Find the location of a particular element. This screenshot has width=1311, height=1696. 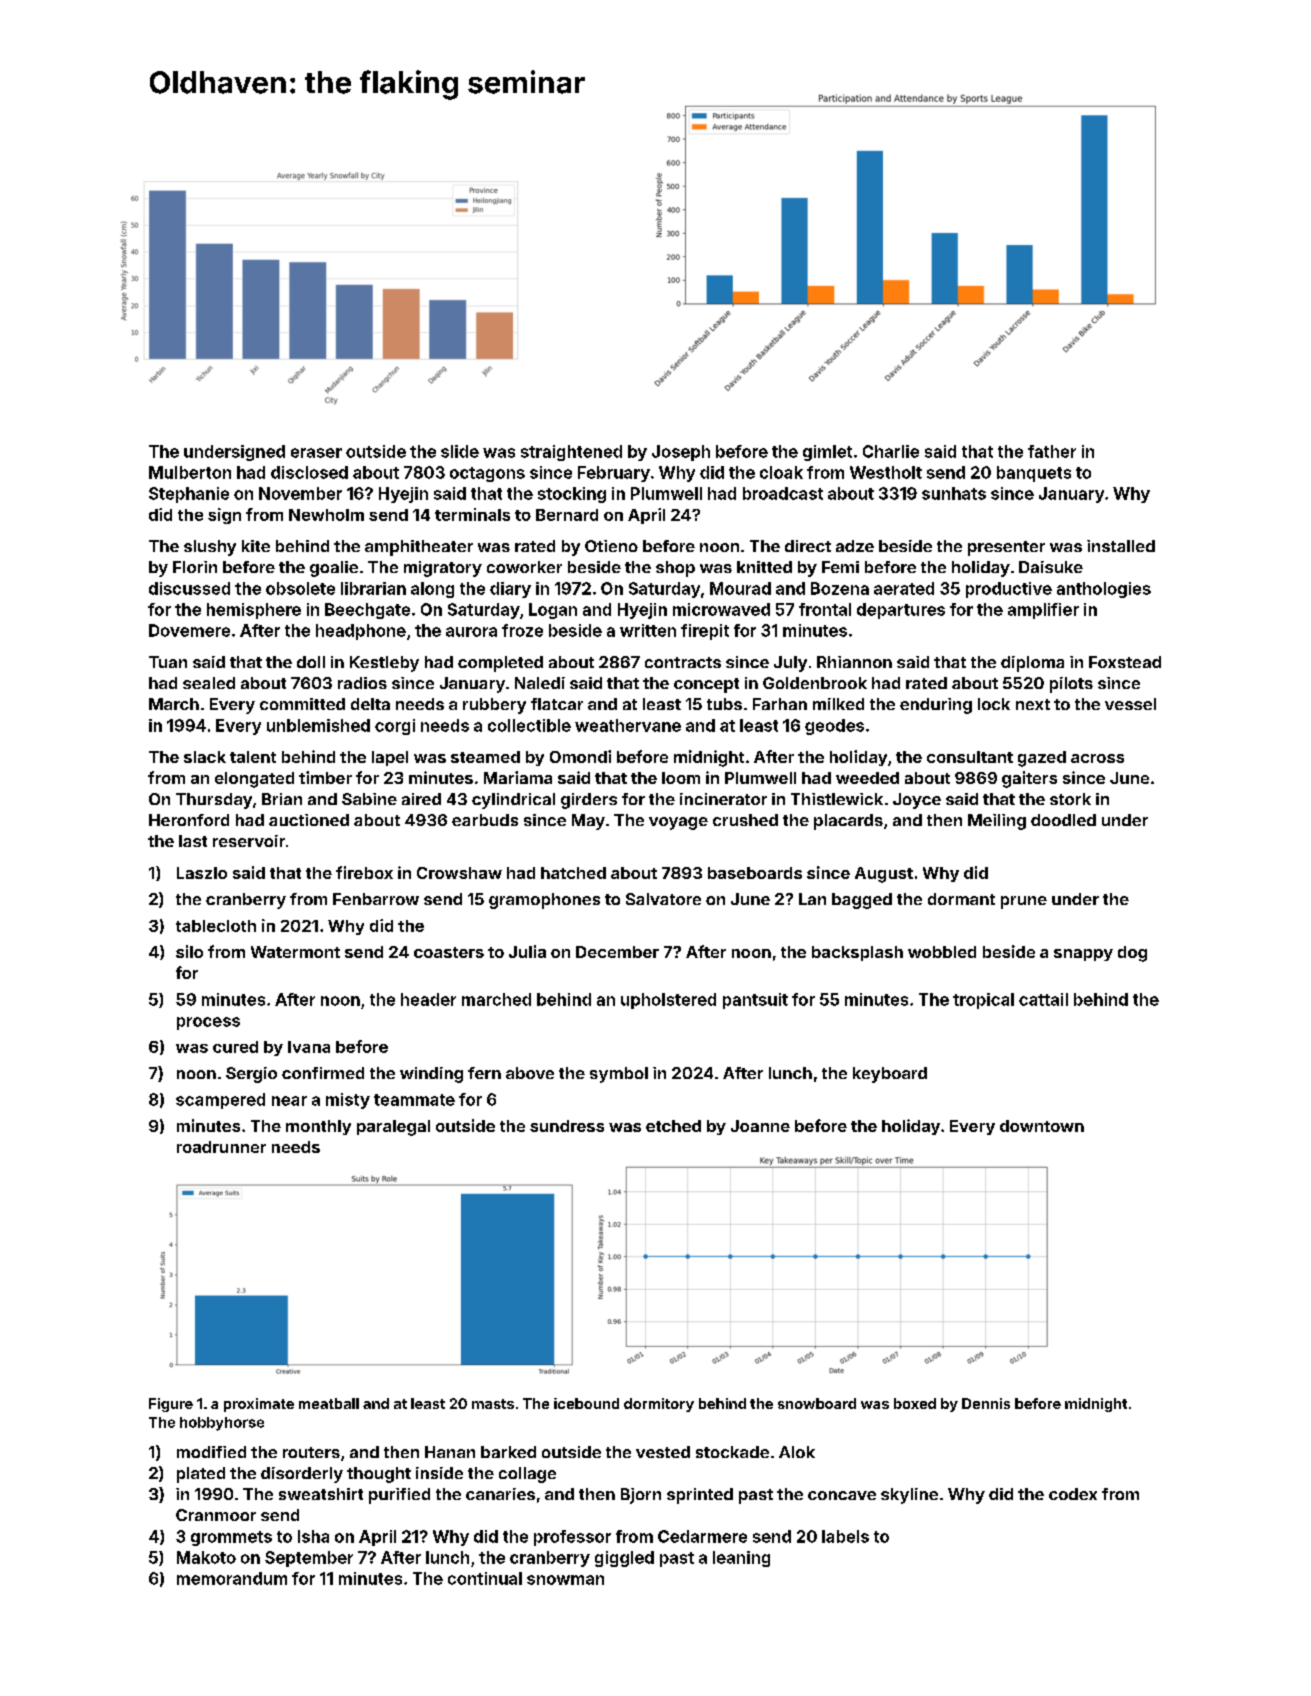

downtown is located at coordinates (1042, 1126).
